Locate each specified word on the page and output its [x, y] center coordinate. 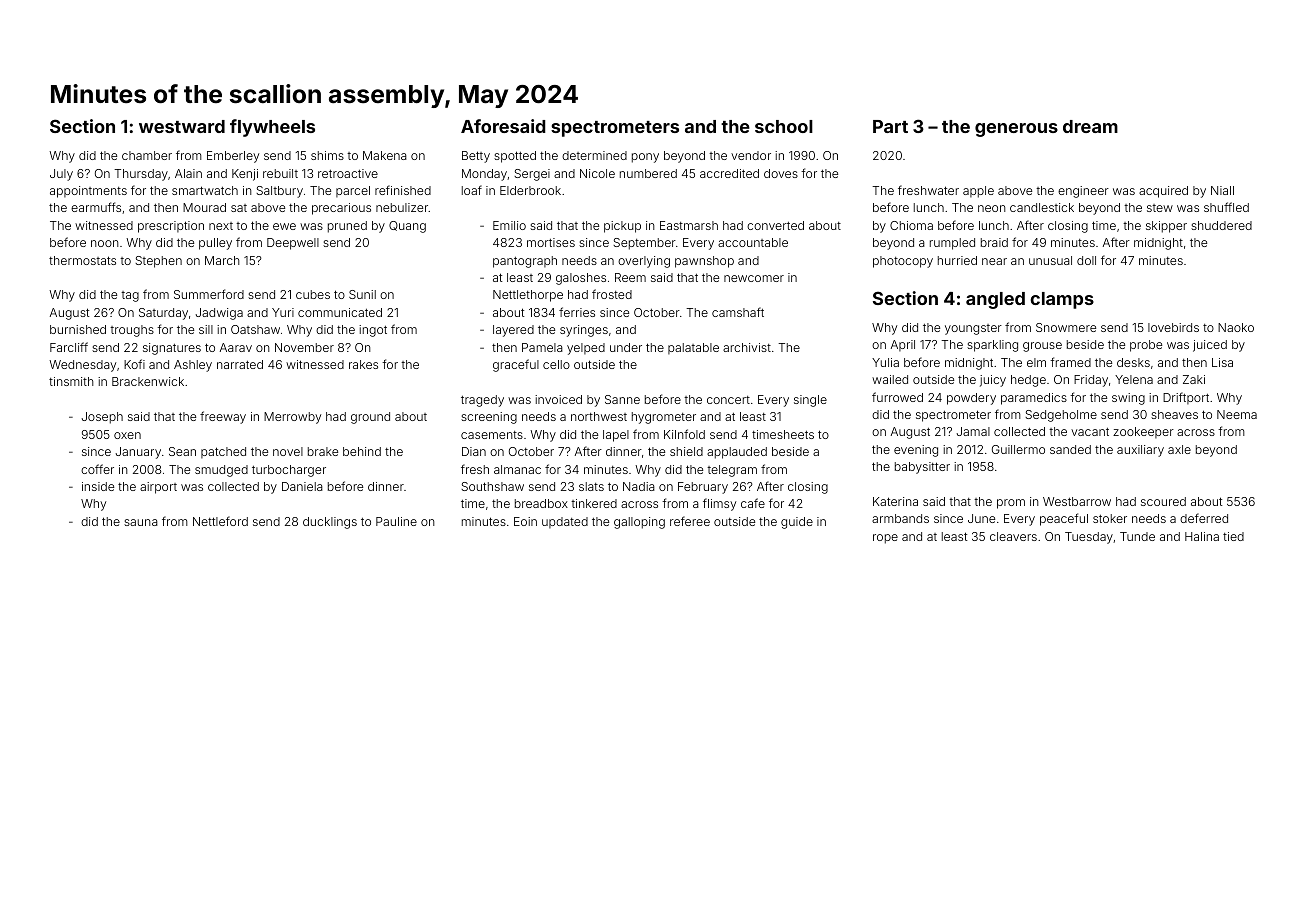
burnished [78, 329]
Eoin [525, 521]
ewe [284, 226]
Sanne [622, 399]
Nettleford [220, 521]
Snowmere [1066, 327]
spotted [515, 157]
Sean [182, 451]
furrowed [897, 397]
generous [1016, 130]
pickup [622, 227]
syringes [584, 331]
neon [992, 208]
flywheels [272, 128]
